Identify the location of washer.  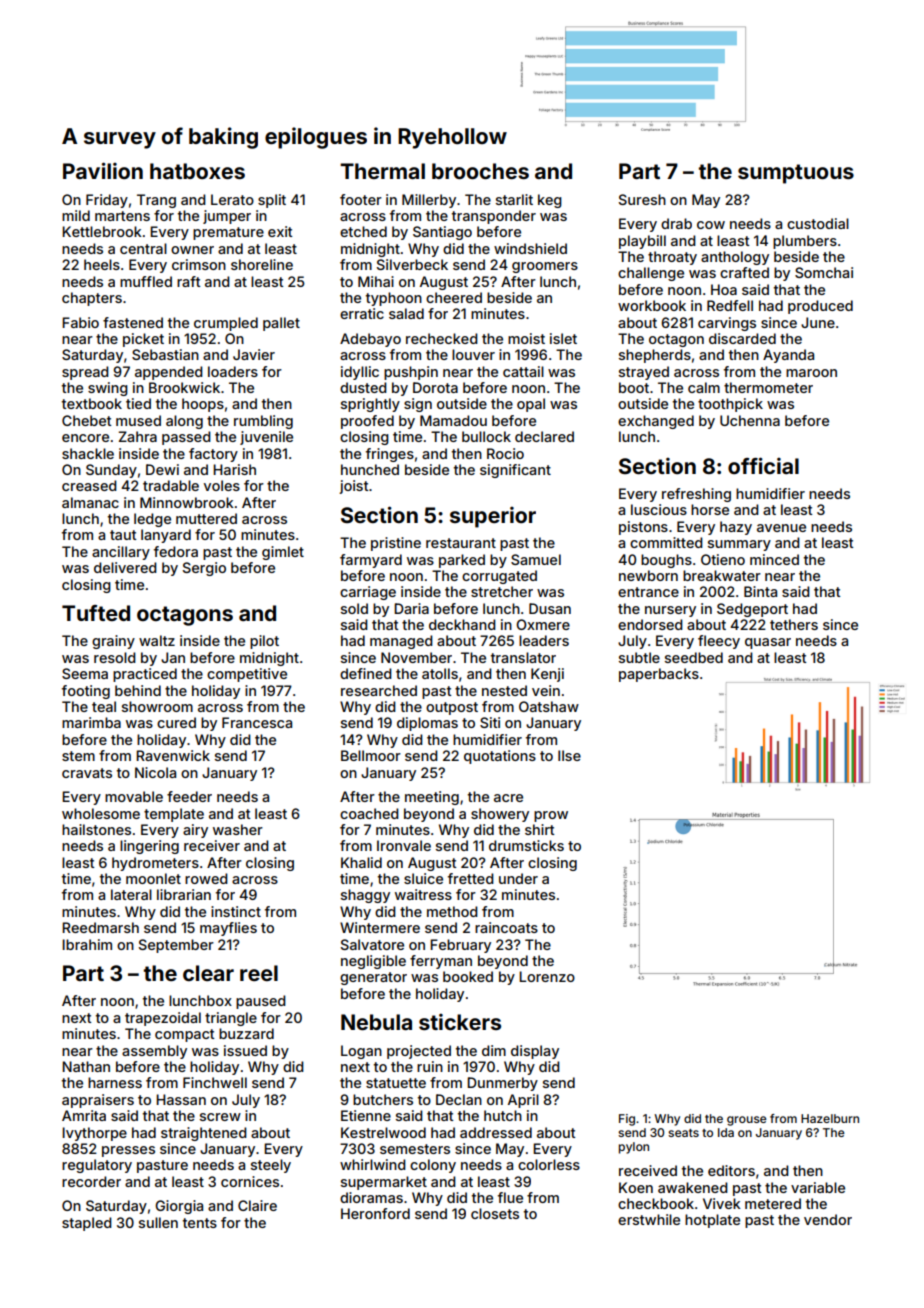
(238, 829).
